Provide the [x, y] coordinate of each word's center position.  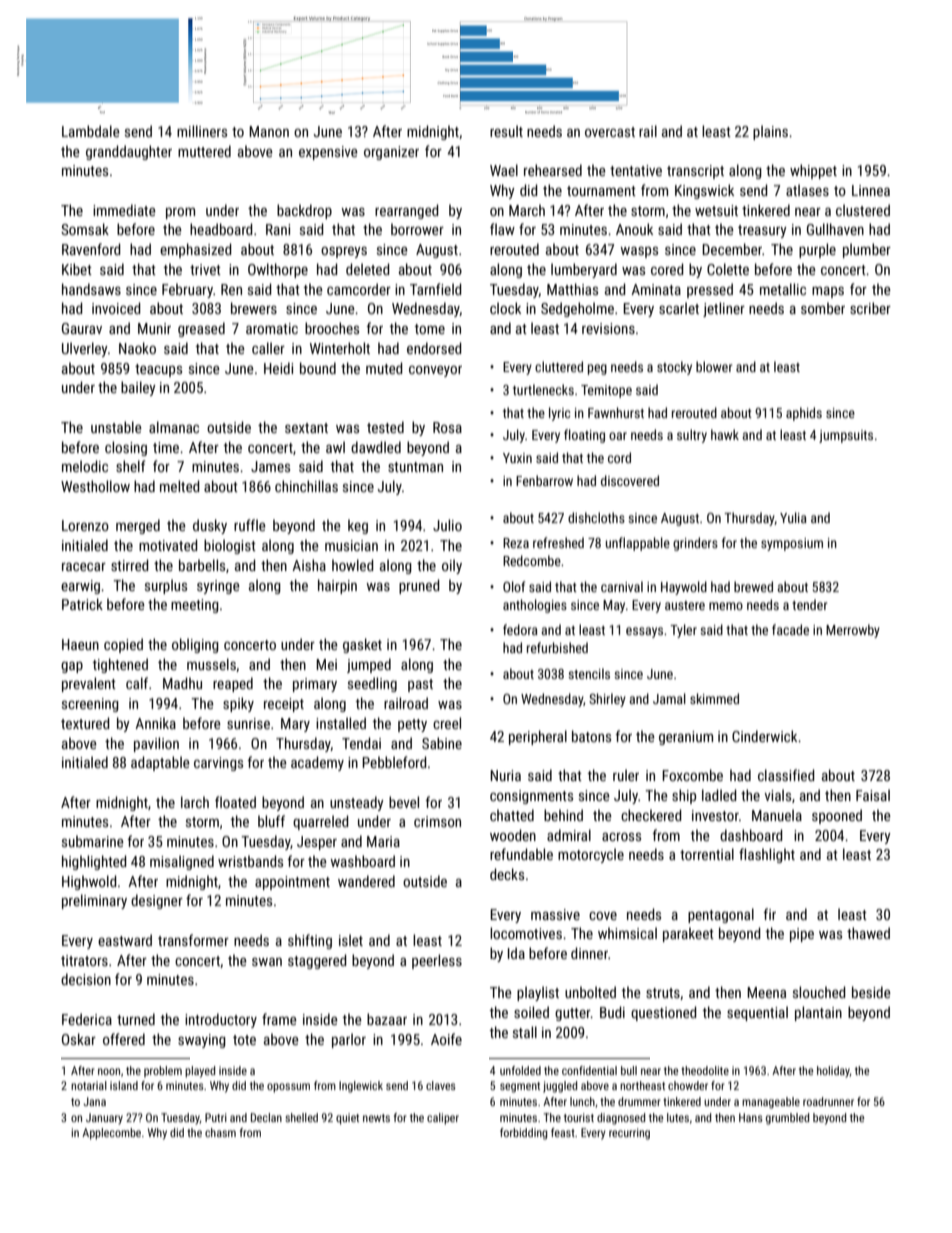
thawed [868, 933]
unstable [116, 427]
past [420, 685]
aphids [804, 414]
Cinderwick [764, 736]
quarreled [321, 822]
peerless [437, 961]
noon [109, 1071]
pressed [710, 290]
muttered [204, 151]
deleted [368, 269]
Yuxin [517, 458]
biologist [230, 546]
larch [195, 802]
